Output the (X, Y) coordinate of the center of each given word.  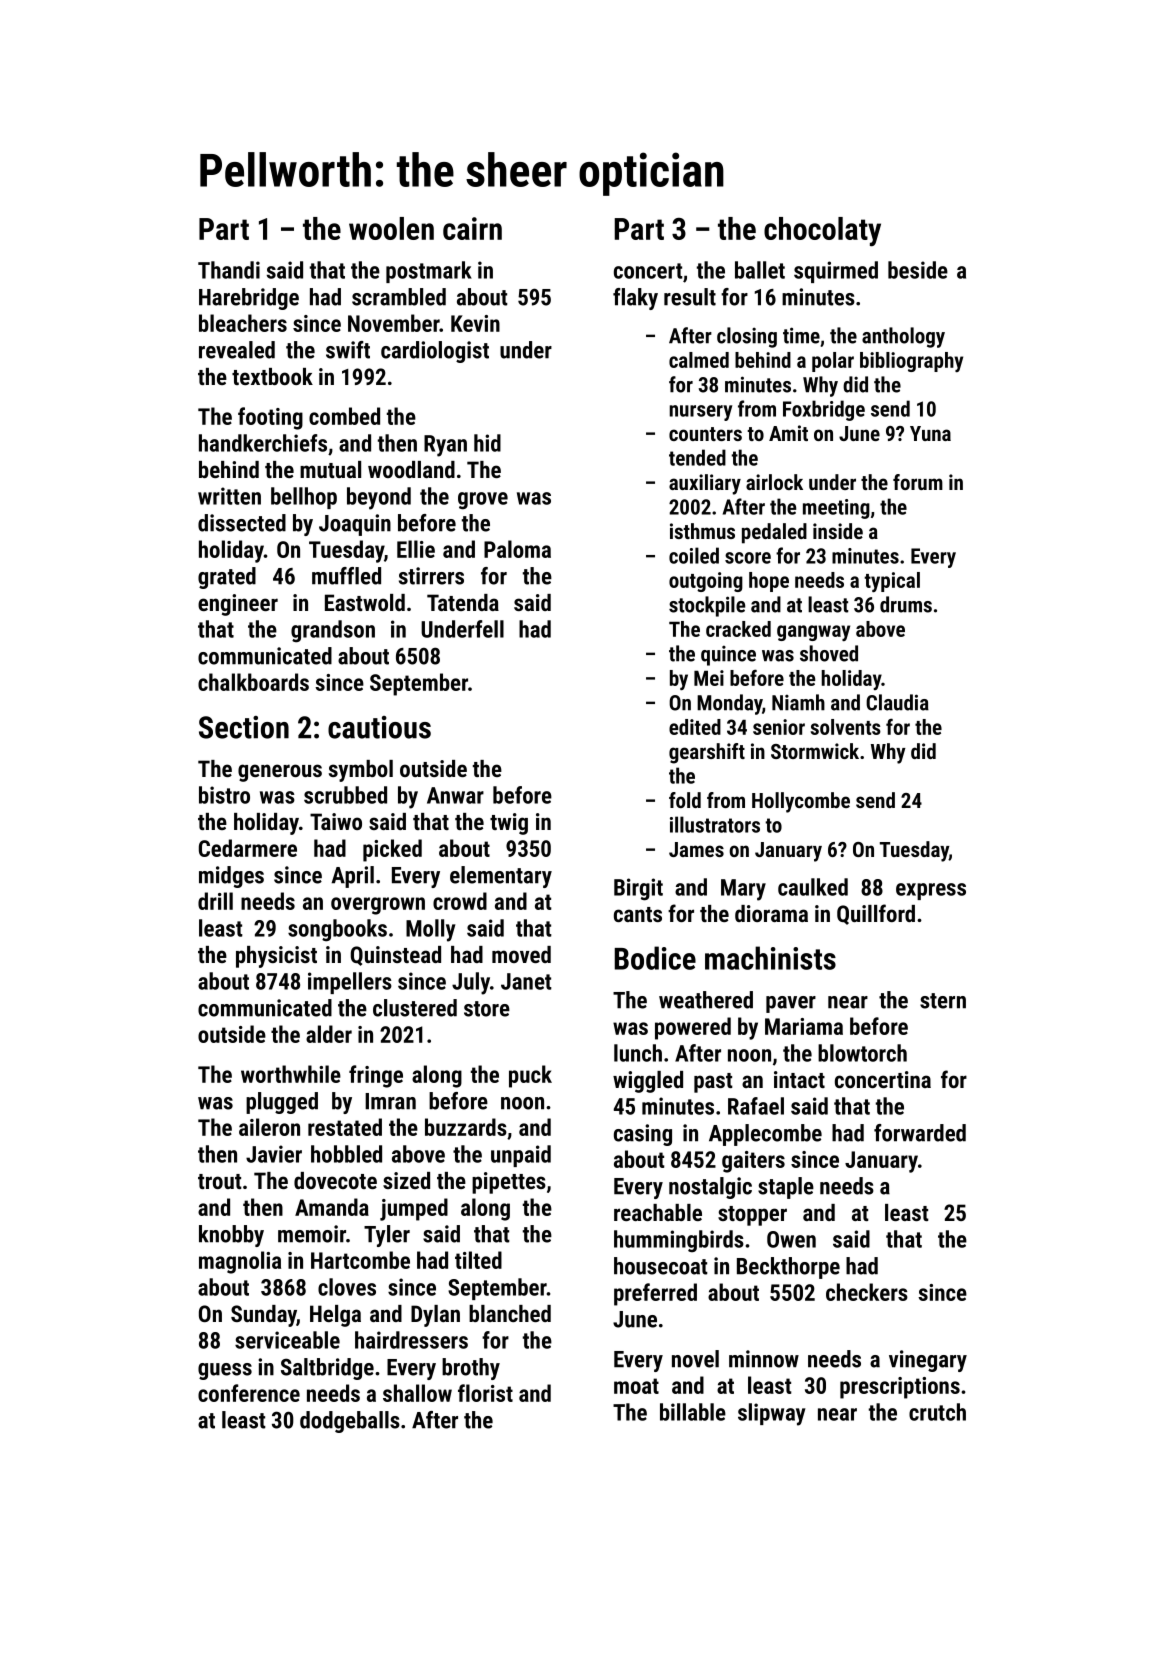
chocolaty (822, 231)
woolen (391, 228)
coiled (694, 555)
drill (215, 901)
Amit (788, 433)
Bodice (655, 958)
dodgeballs (350, 1422)
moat (636, 1386)
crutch (937, 1412)
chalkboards (253, 682)
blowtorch (862, 1053)
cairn (472, 228)
